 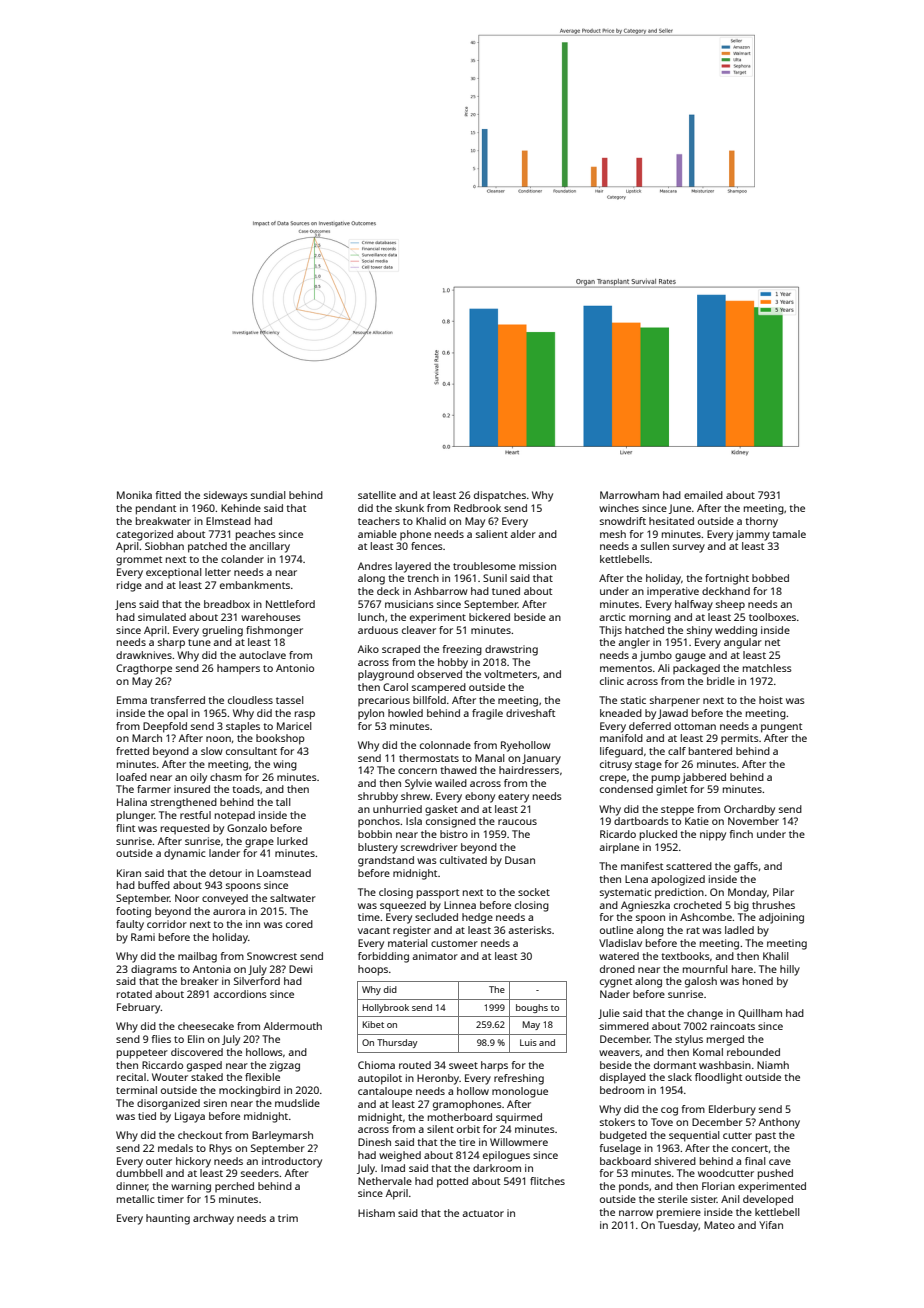 I want to click on archway, so click(x=213, y=1219).
